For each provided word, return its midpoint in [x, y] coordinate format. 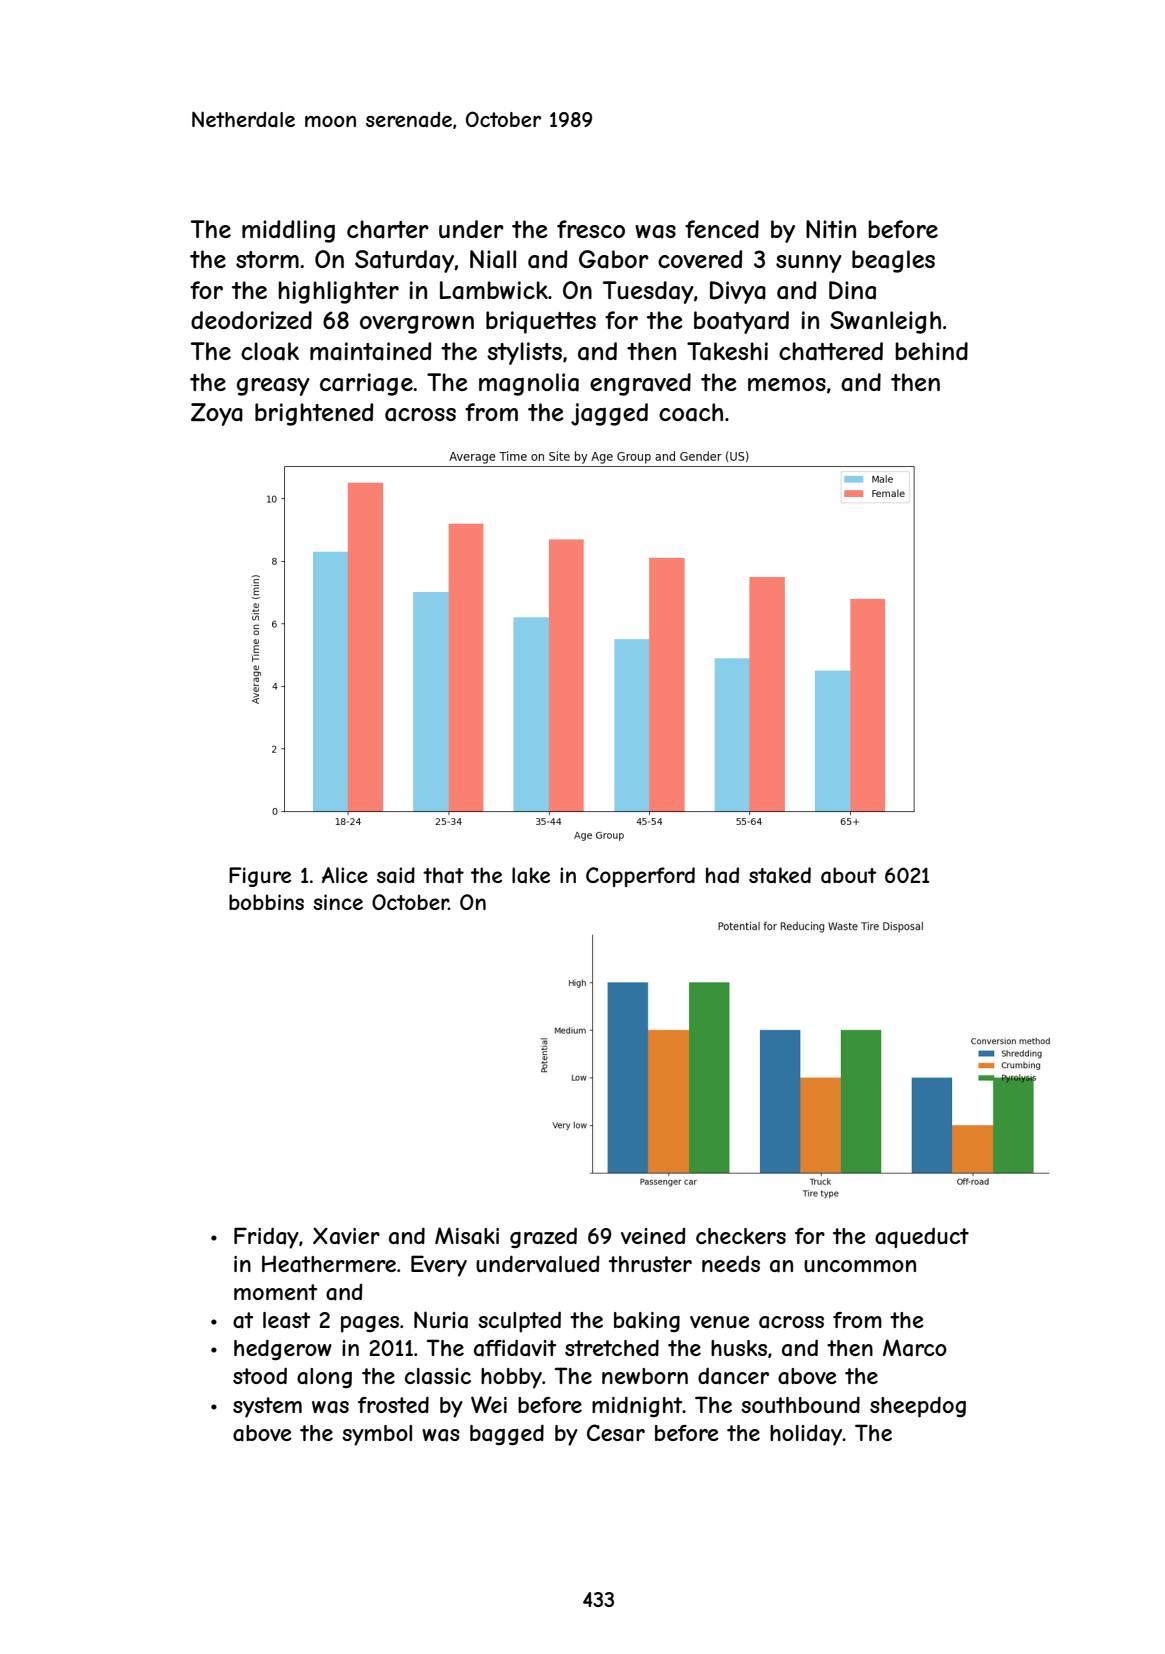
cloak [270, 351]
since [338, 902]
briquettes [541, 322]
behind [931, 351]
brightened [314, 414]
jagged [609, 414]
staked [780, 875]
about [848, 875]
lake [531, 875]
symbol [377, 1435]
